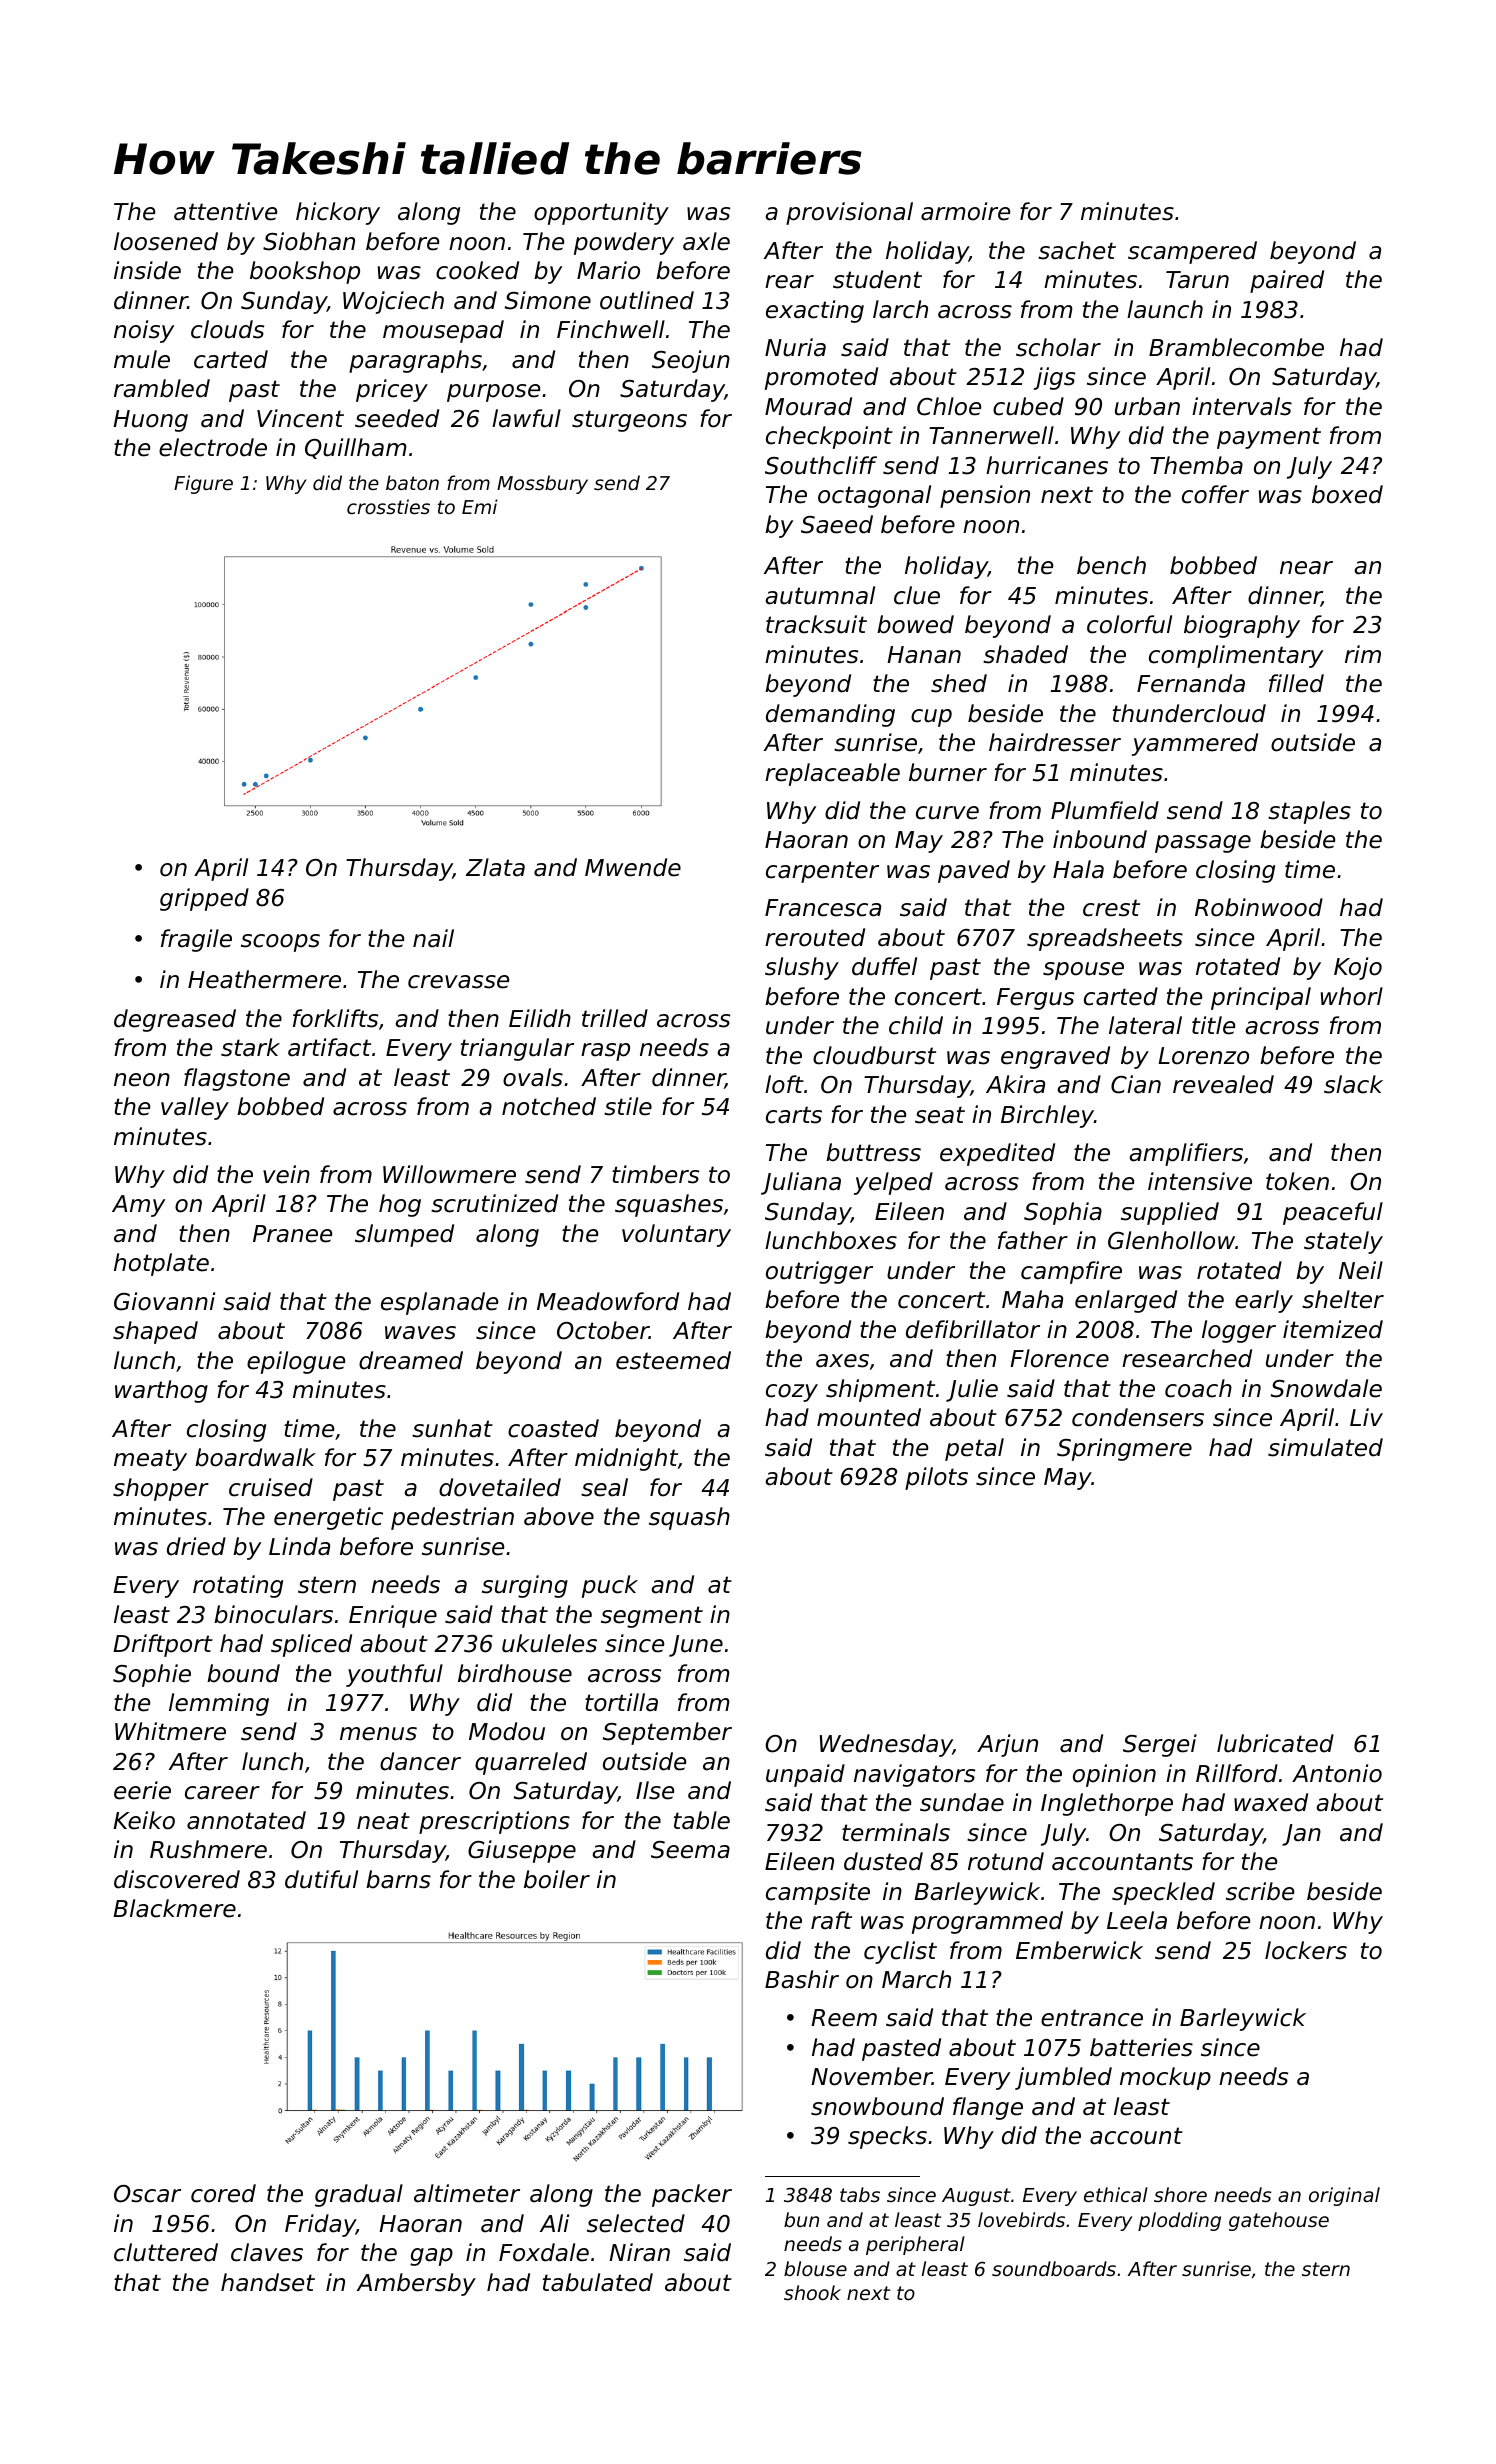 This screenshot has width=1496, height=2464. Describe the element at coordinates (1160, 1745) in the screenshot. I see `Sergei` at that location.
